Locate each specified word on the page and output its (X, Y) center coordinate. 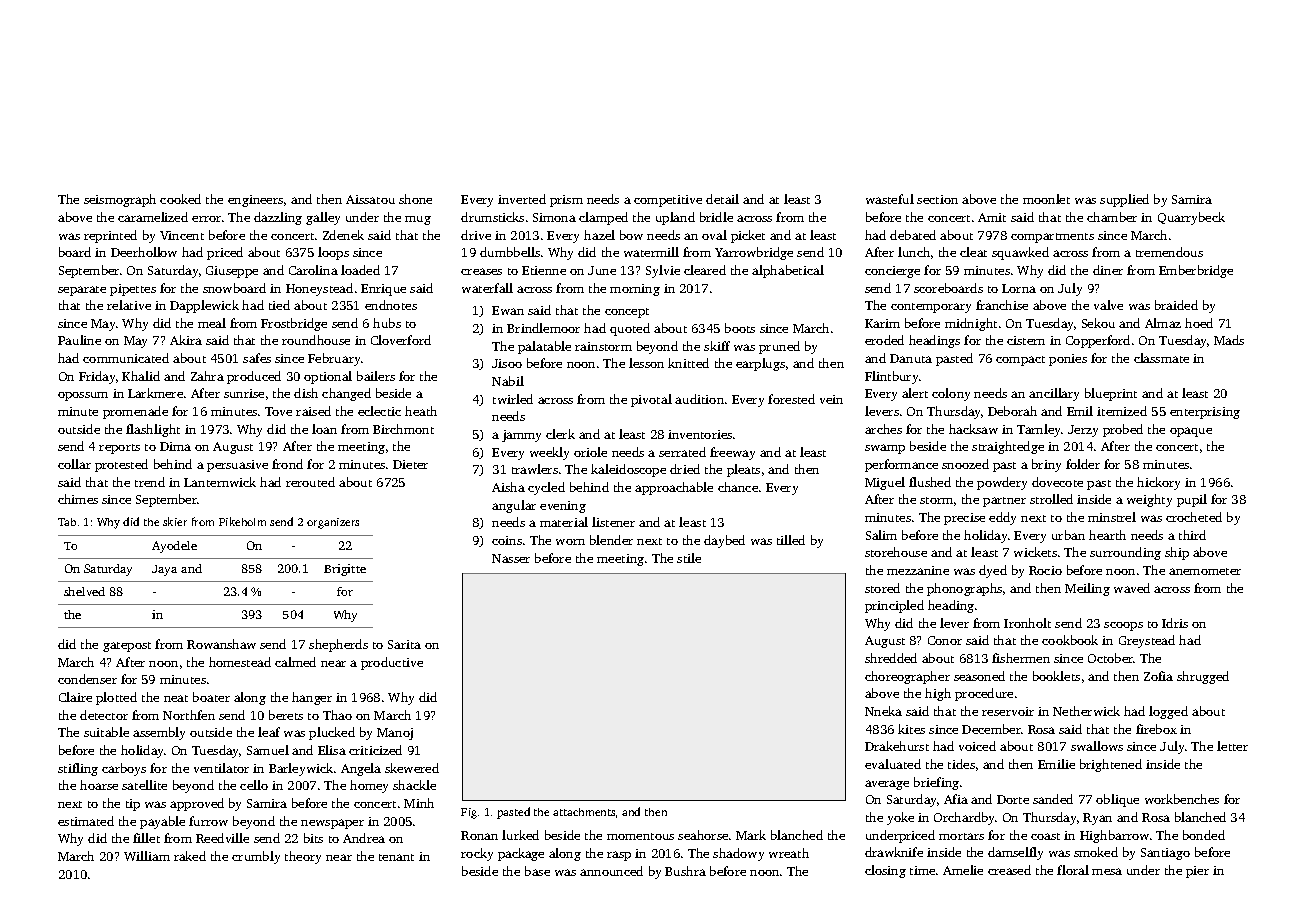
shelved (84, 591)
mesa (1107, 871)
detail (722, 199)
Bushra (685, 871)
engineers (255, 201)
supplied (1124, 200)
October (1111, 658)
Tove (278, 411)
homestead (240, 662)
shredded (891, 658)
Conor (945, 640)
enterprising (1205, 413)
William (147, 856)
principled (894, 606)
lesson (646, 363)
